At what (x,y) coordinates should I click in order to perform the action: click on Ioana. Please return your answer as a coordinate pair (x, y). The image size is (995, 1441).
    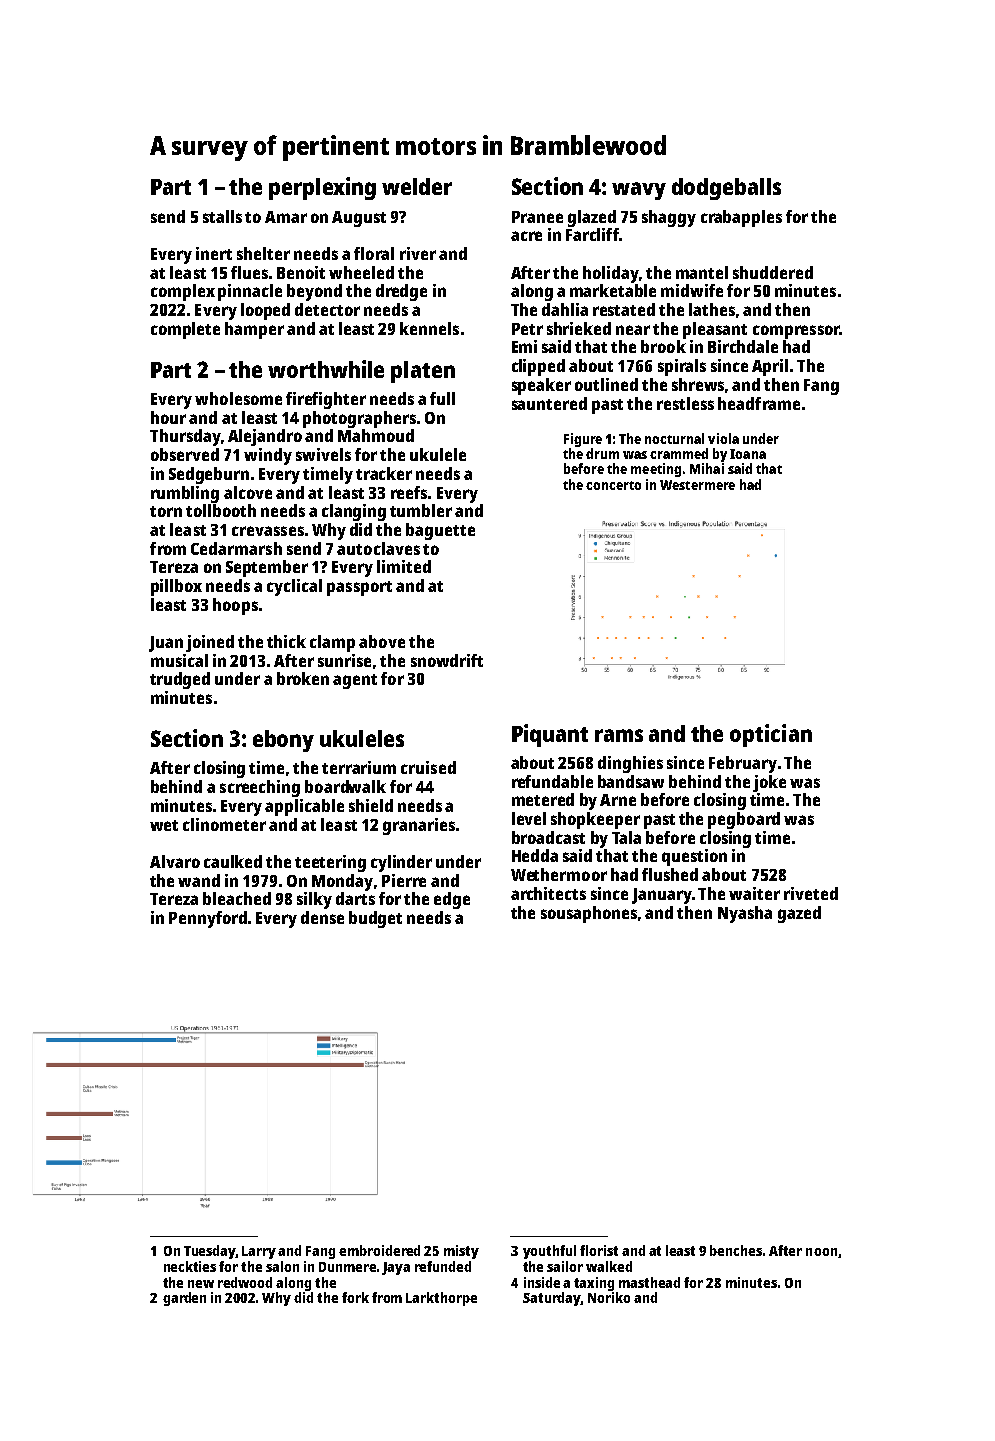
    Looking at the image, I should click on (748, 454).
